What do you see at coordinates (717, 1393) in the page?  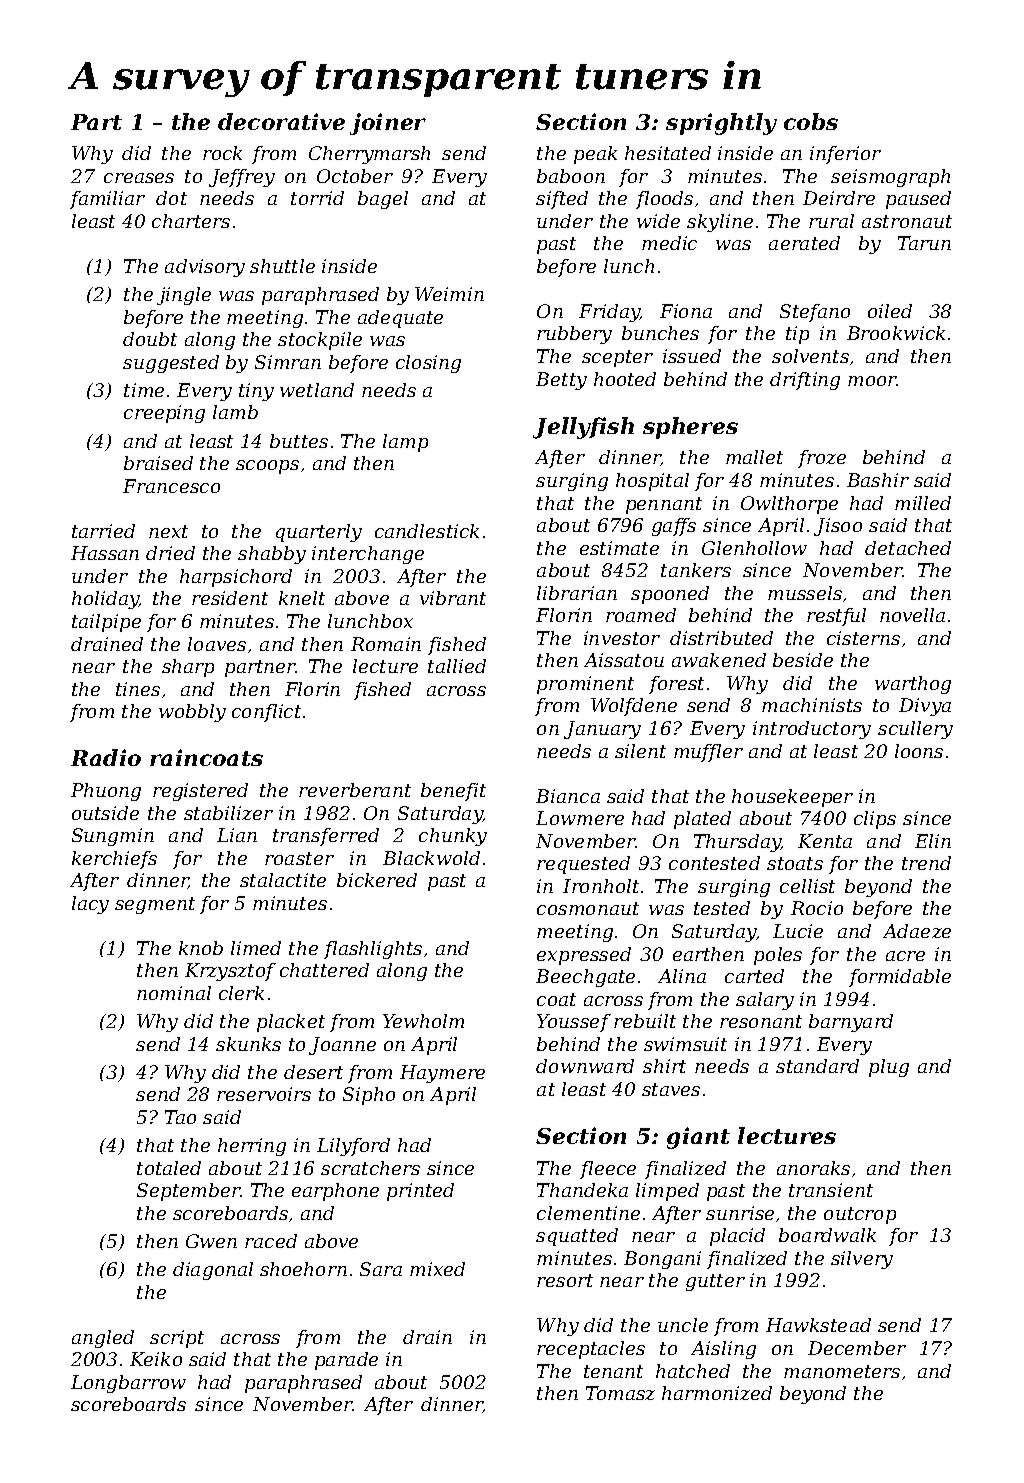 I see `harmonized` at bounding box center [717, 1393].
